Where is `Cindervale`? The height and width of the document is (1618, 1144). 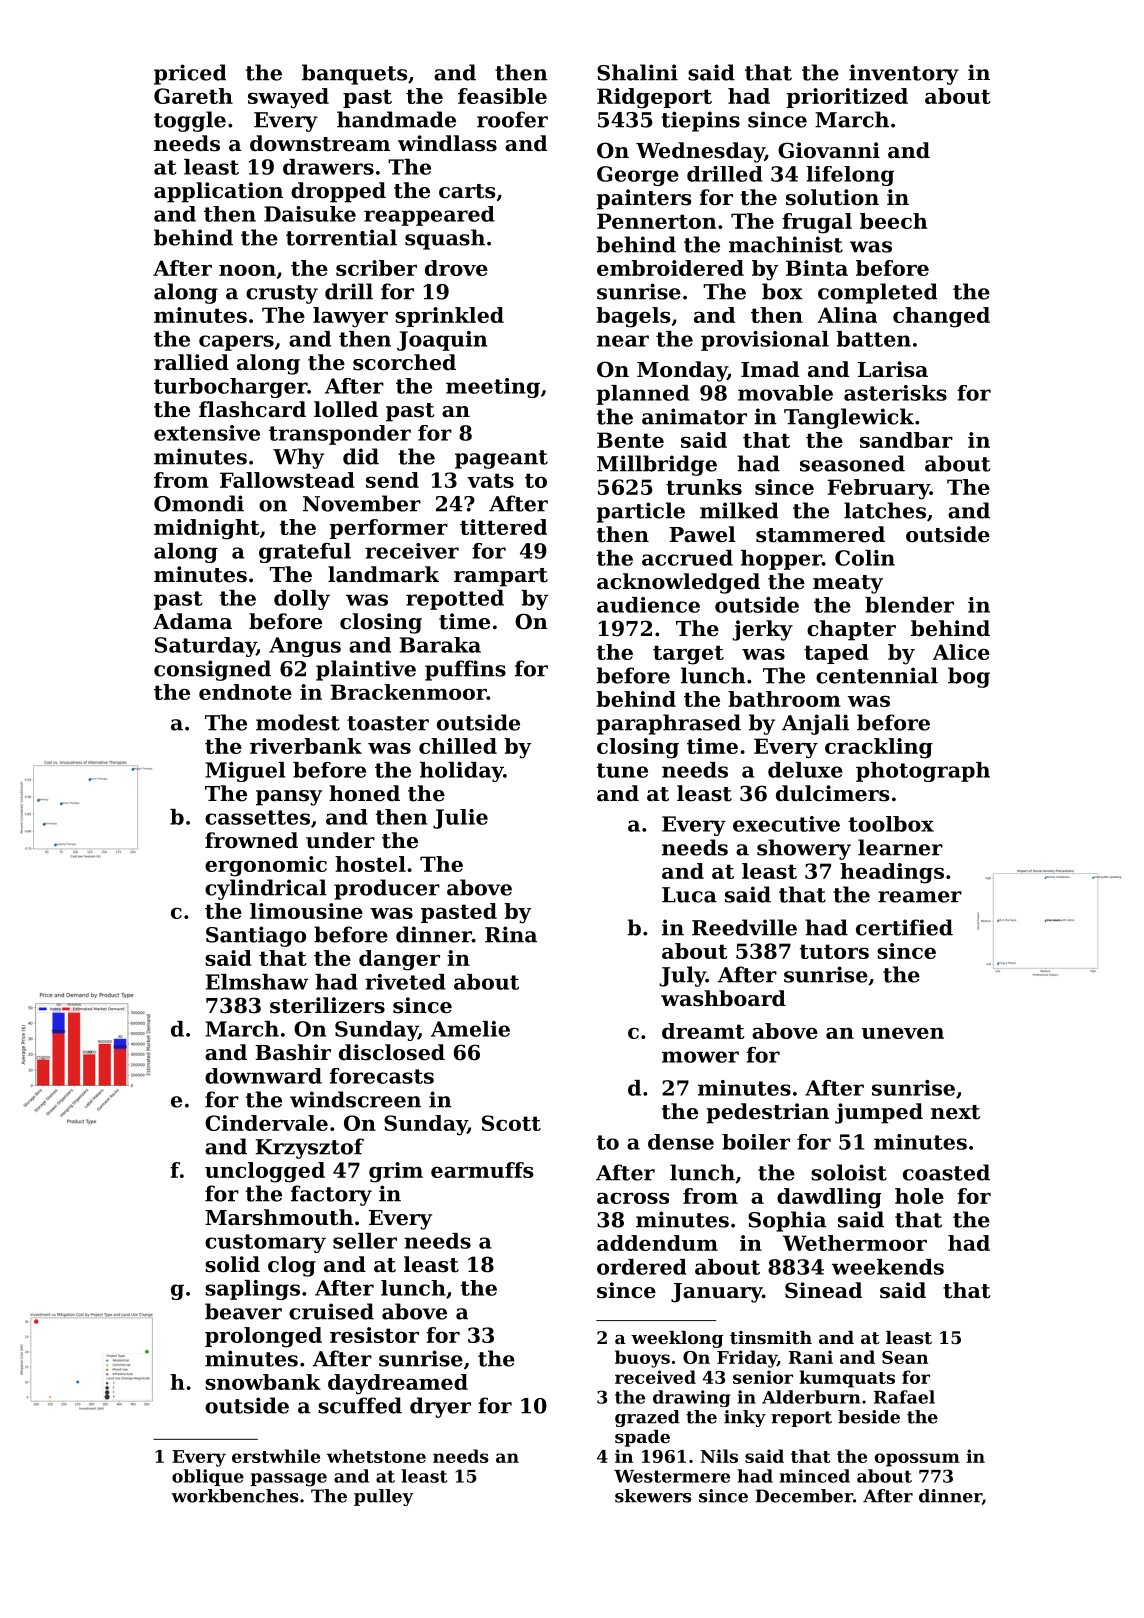 Cindervale is located at coordinates (266, 1123).
